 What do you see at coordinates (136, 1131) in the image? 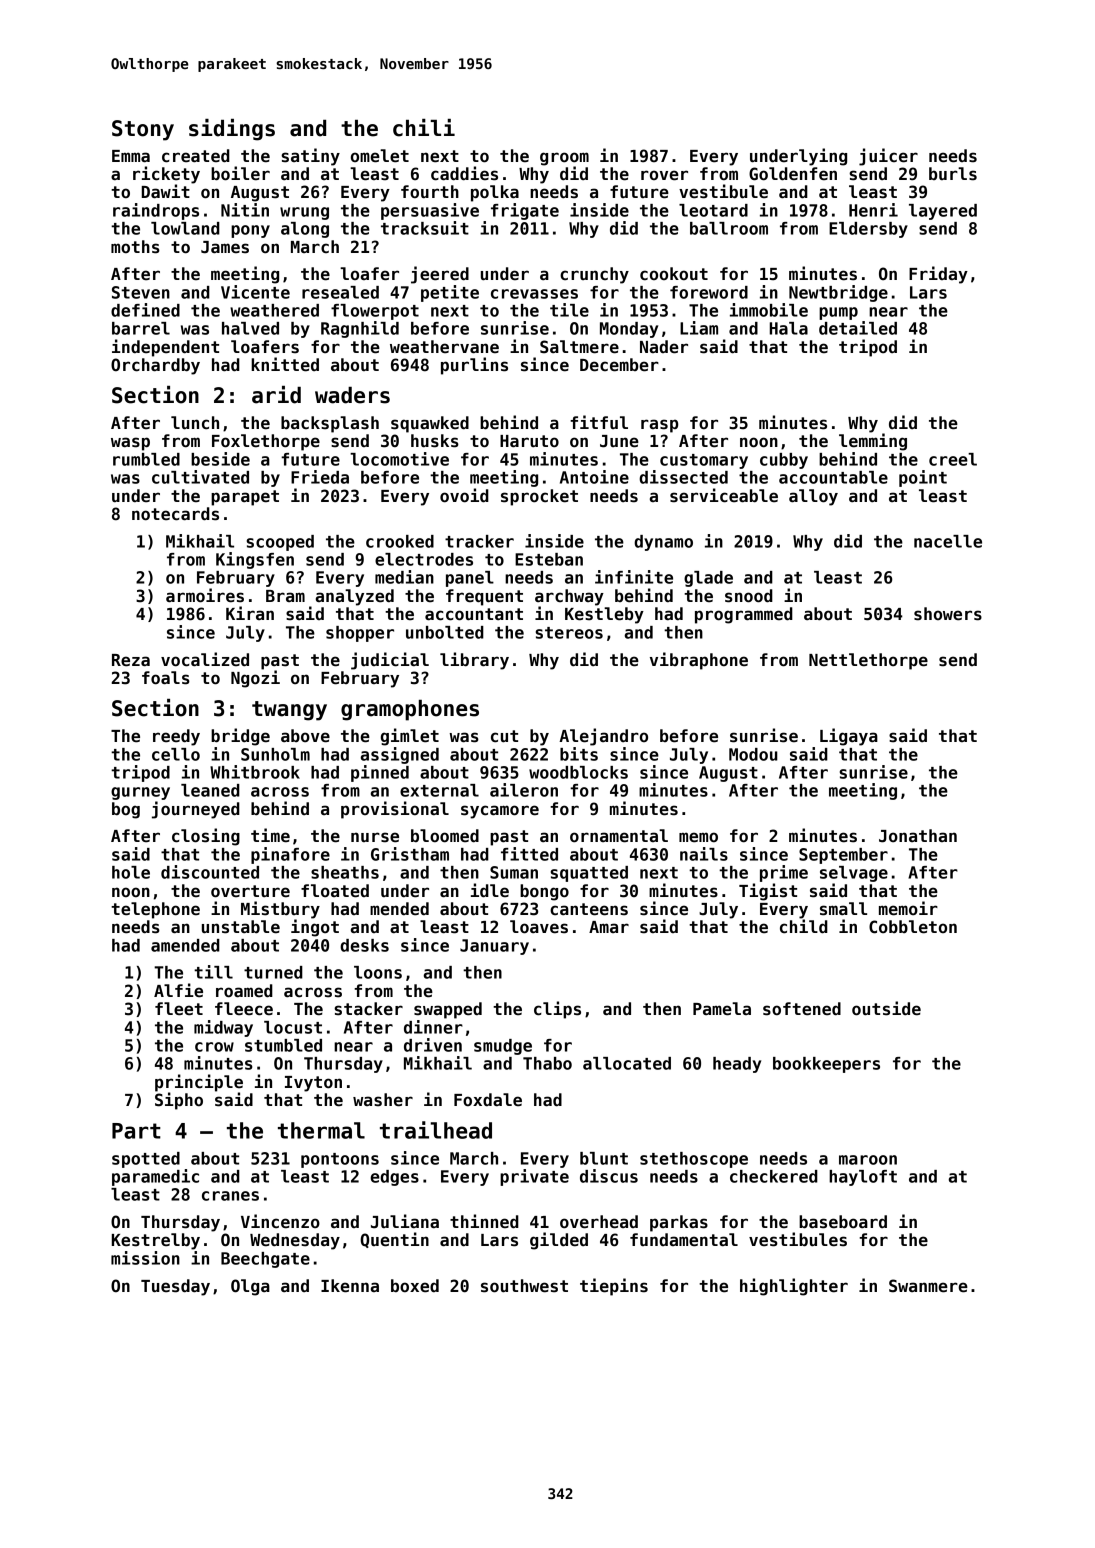
I see `Part` at bounding box center [136, 1131].
